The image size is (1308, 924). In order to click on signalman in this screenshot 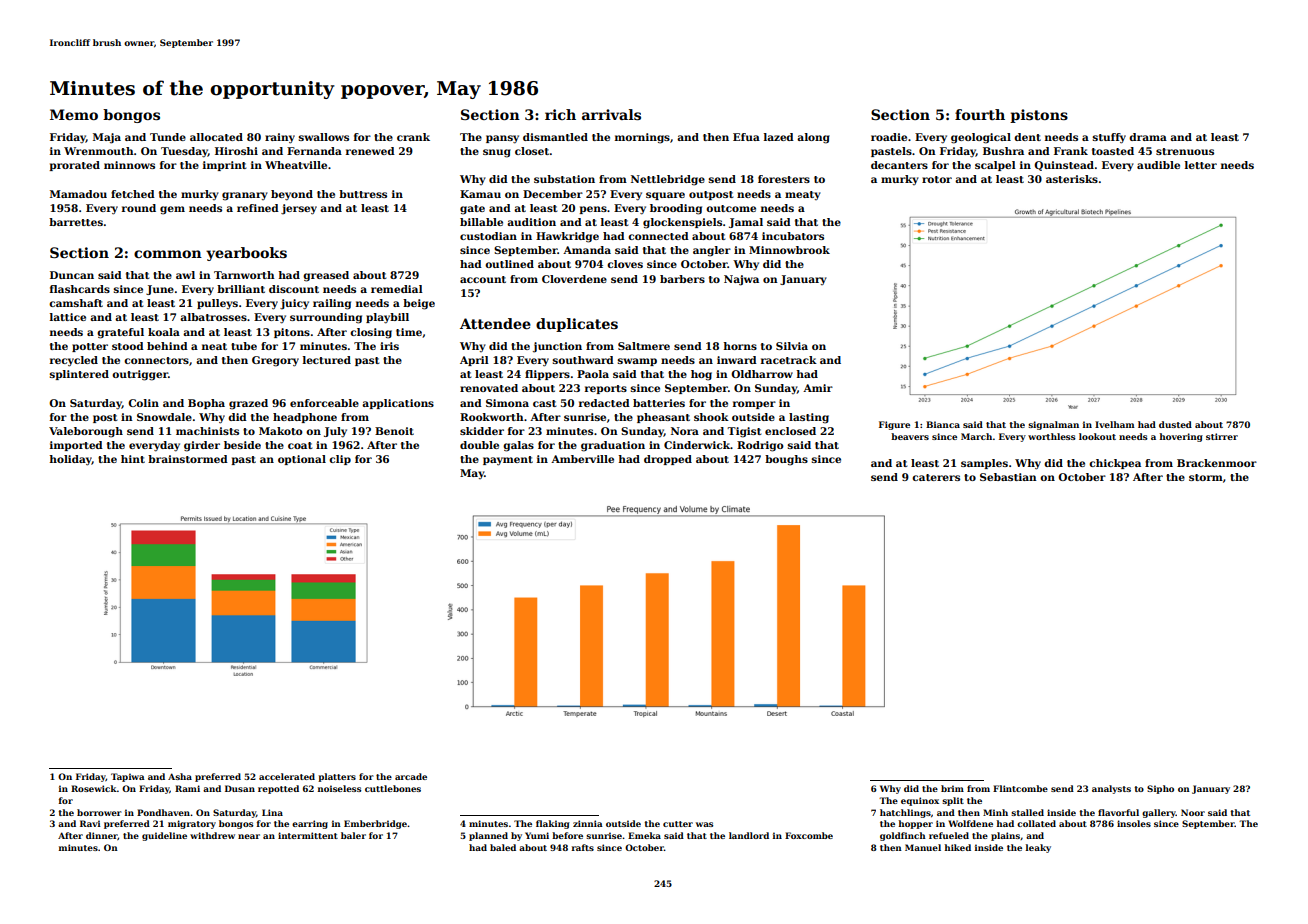, I will do `click(1053, 425)`.
